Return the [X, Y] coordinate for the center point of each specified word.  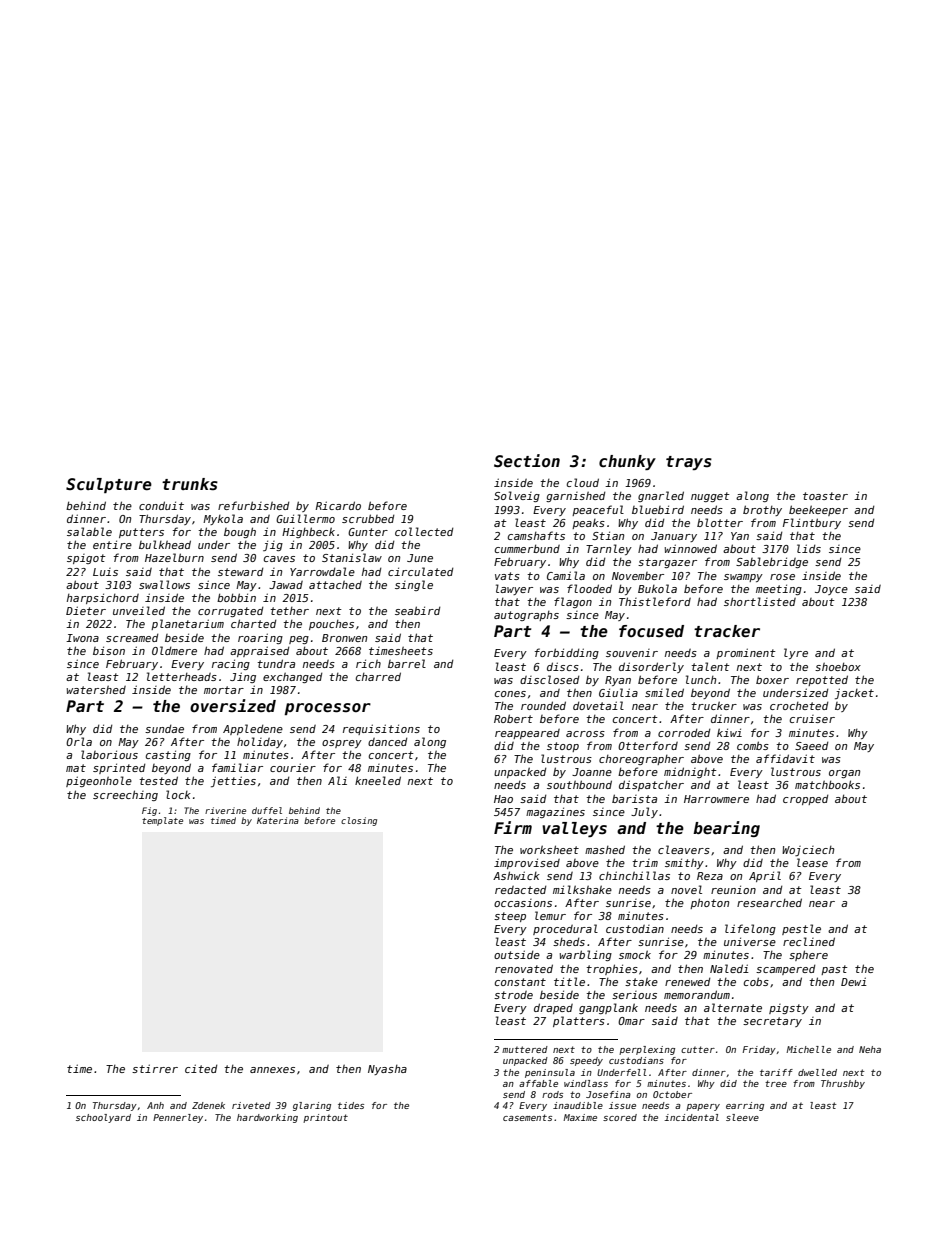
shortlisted [760, 601]
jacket [854, 693]
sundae [164, 729]
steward [241, 572]
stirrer [155, 1068]
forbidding [567, 653]
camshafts [536, 535]
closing [359, 821]
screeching [125, 795]
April [765, 876]
